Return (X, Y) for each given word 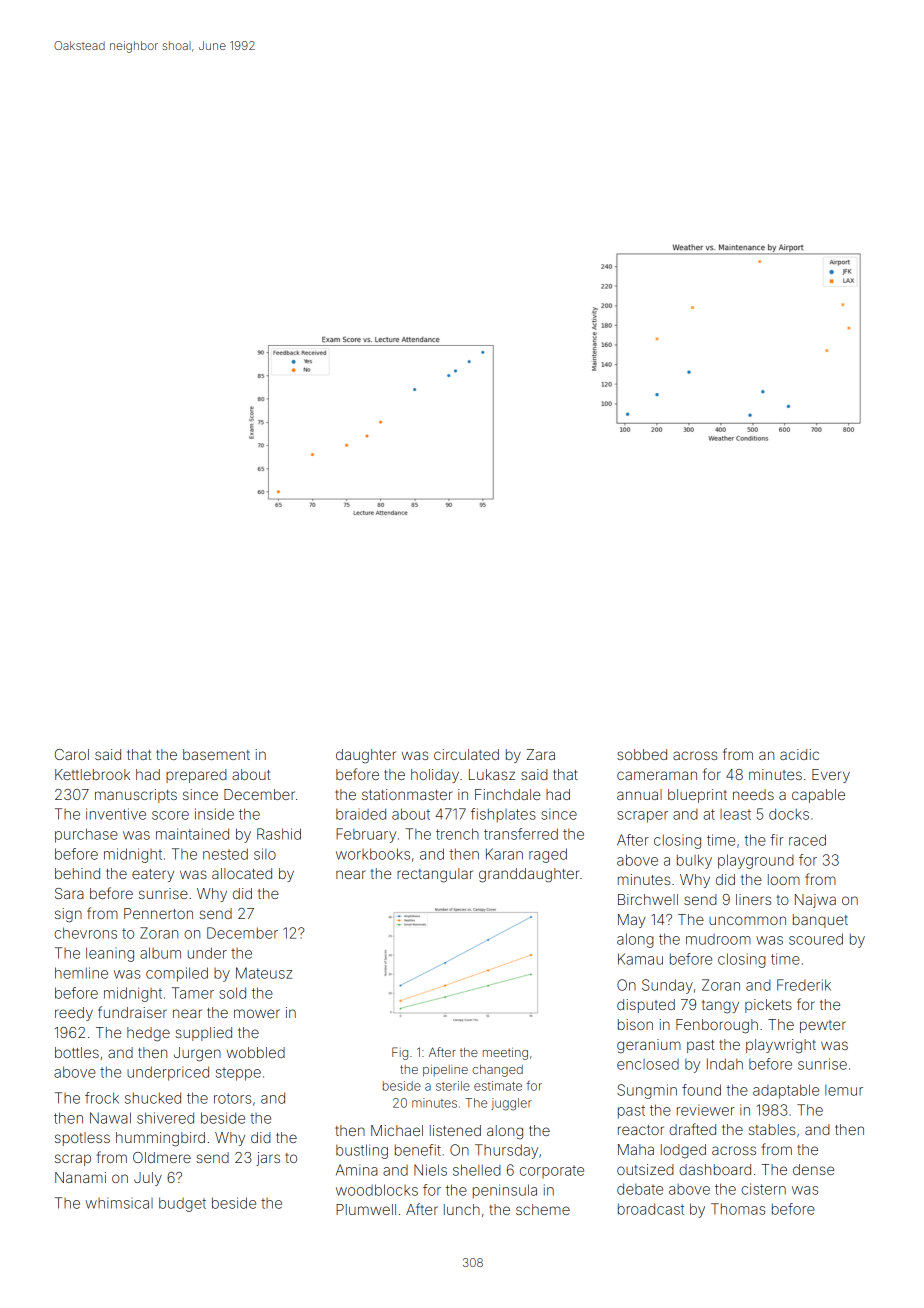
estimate (498, 1086)
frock (102, 1098)
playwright (781, 1046)
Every (831, 776)
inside (214, 814)
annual (639, 794)
